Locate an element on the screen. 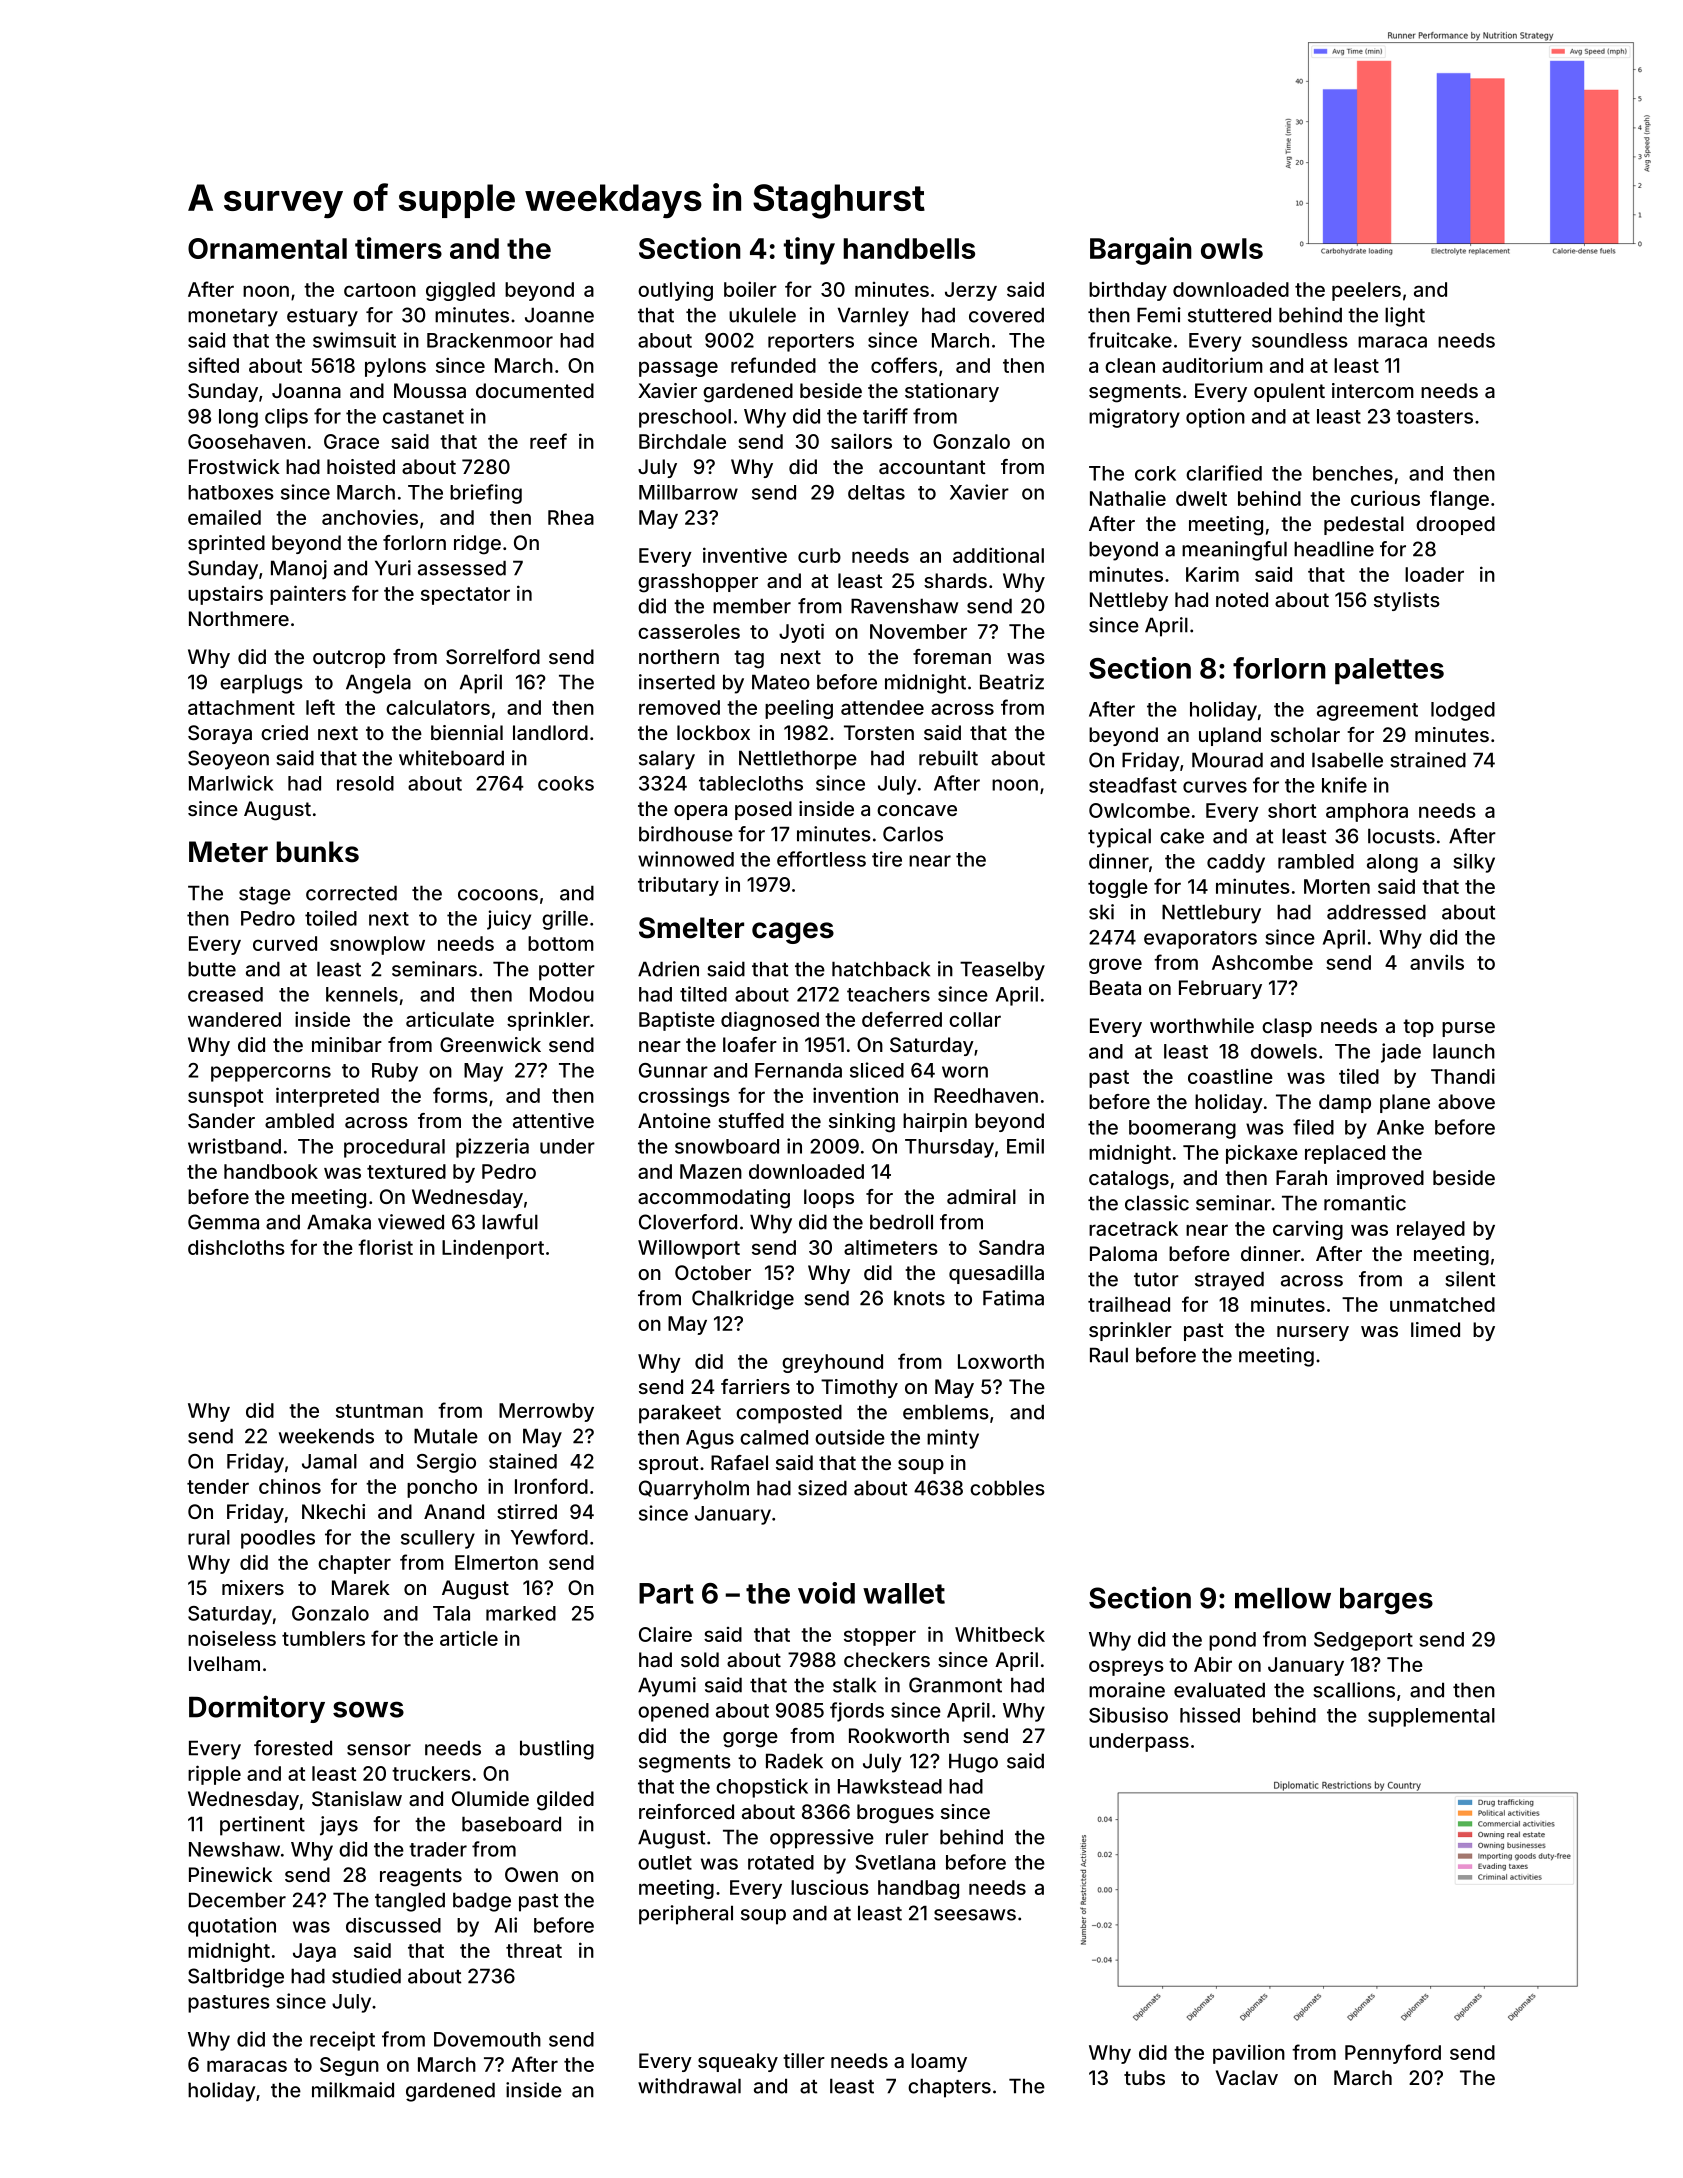  fjords is located at coordinates (857, 1712).
